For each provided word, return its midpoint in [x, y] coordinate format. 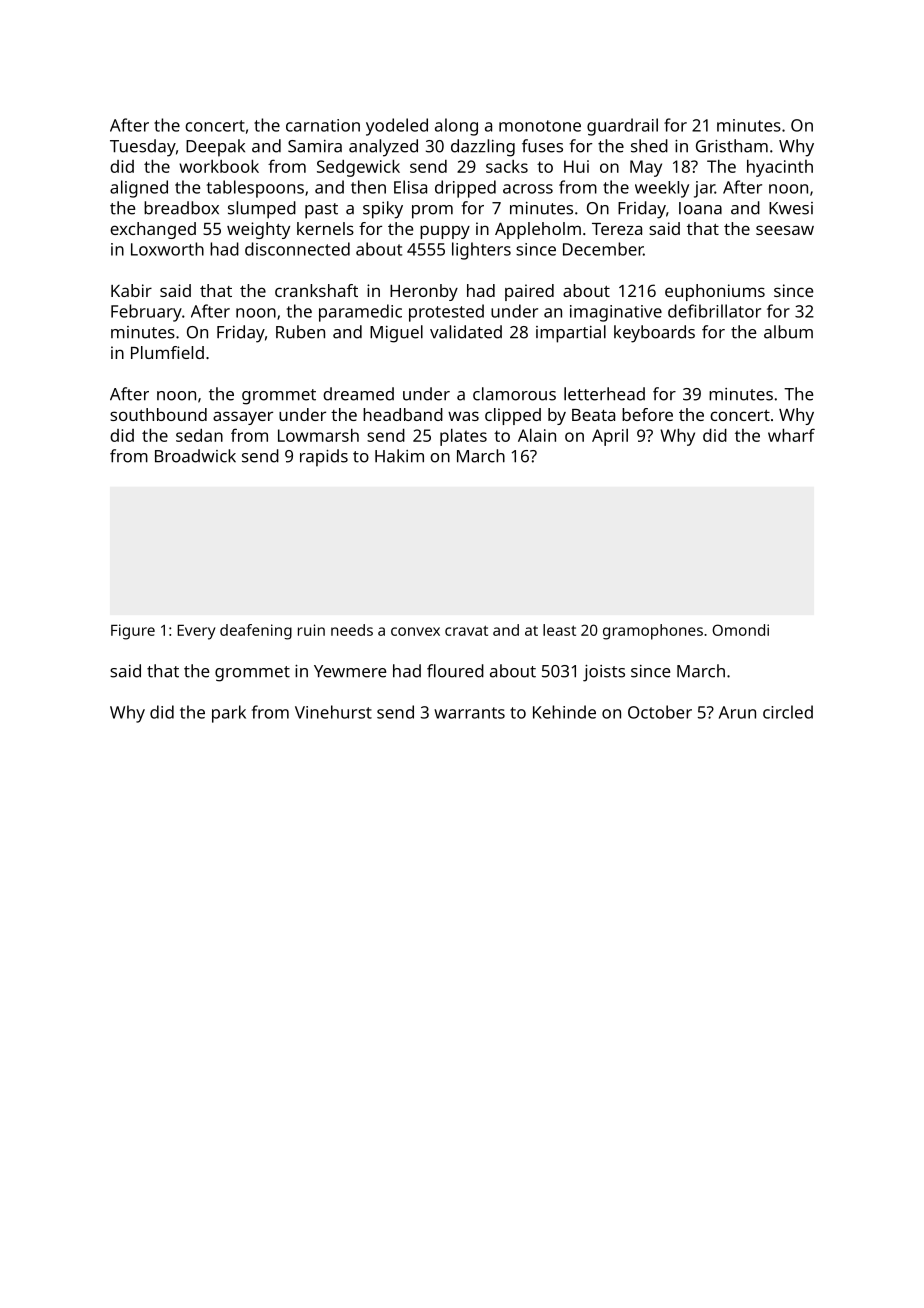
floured [455, 671]
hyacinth [780, 168]
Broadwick [195, 456]
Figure [133, 632]
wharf [791, 435]
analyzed [383, 148]
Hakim [399, 456]
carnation [323, 125]
